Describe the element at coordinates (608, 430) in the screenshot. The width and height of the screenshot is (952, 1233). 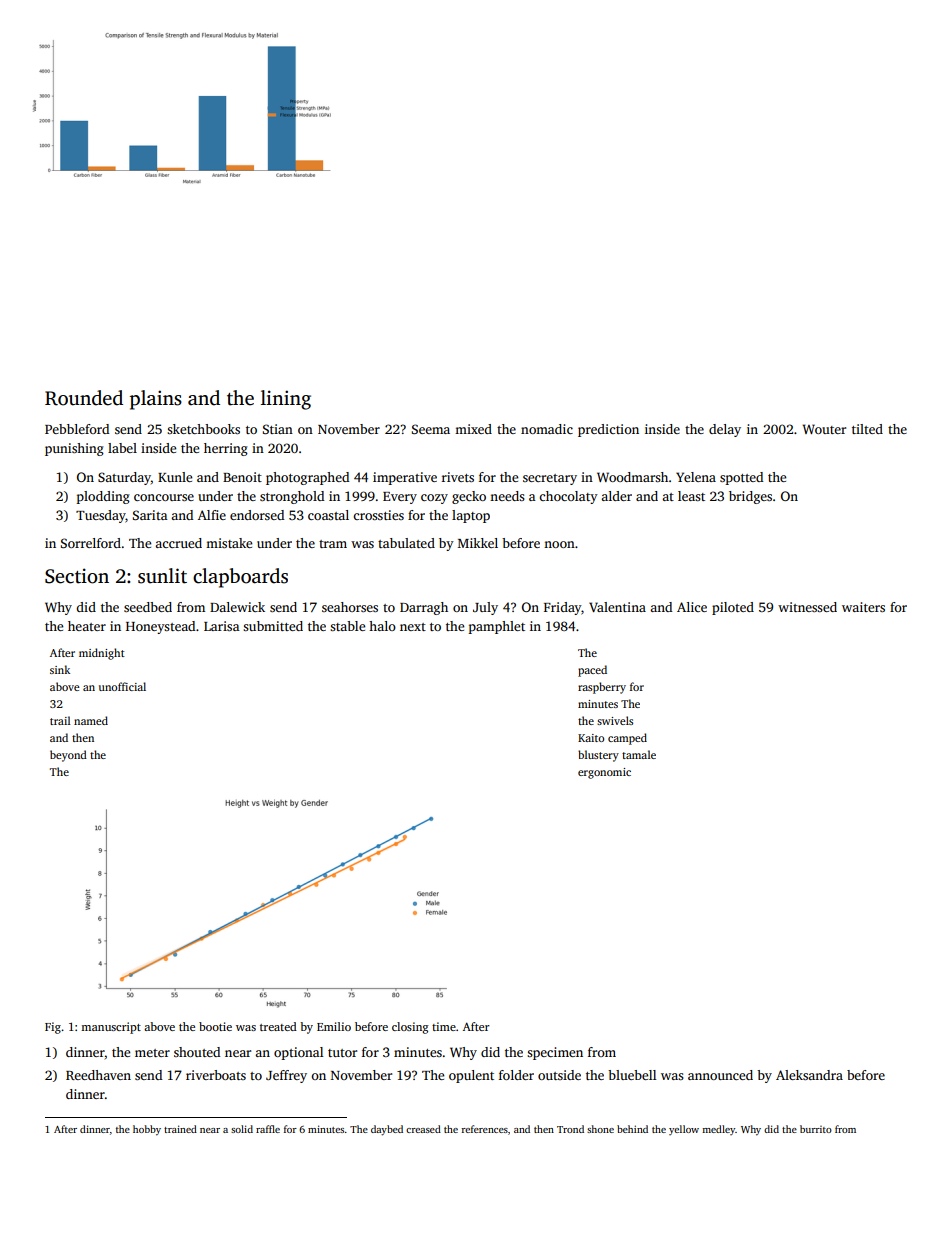
I see `prediction` at that location.
